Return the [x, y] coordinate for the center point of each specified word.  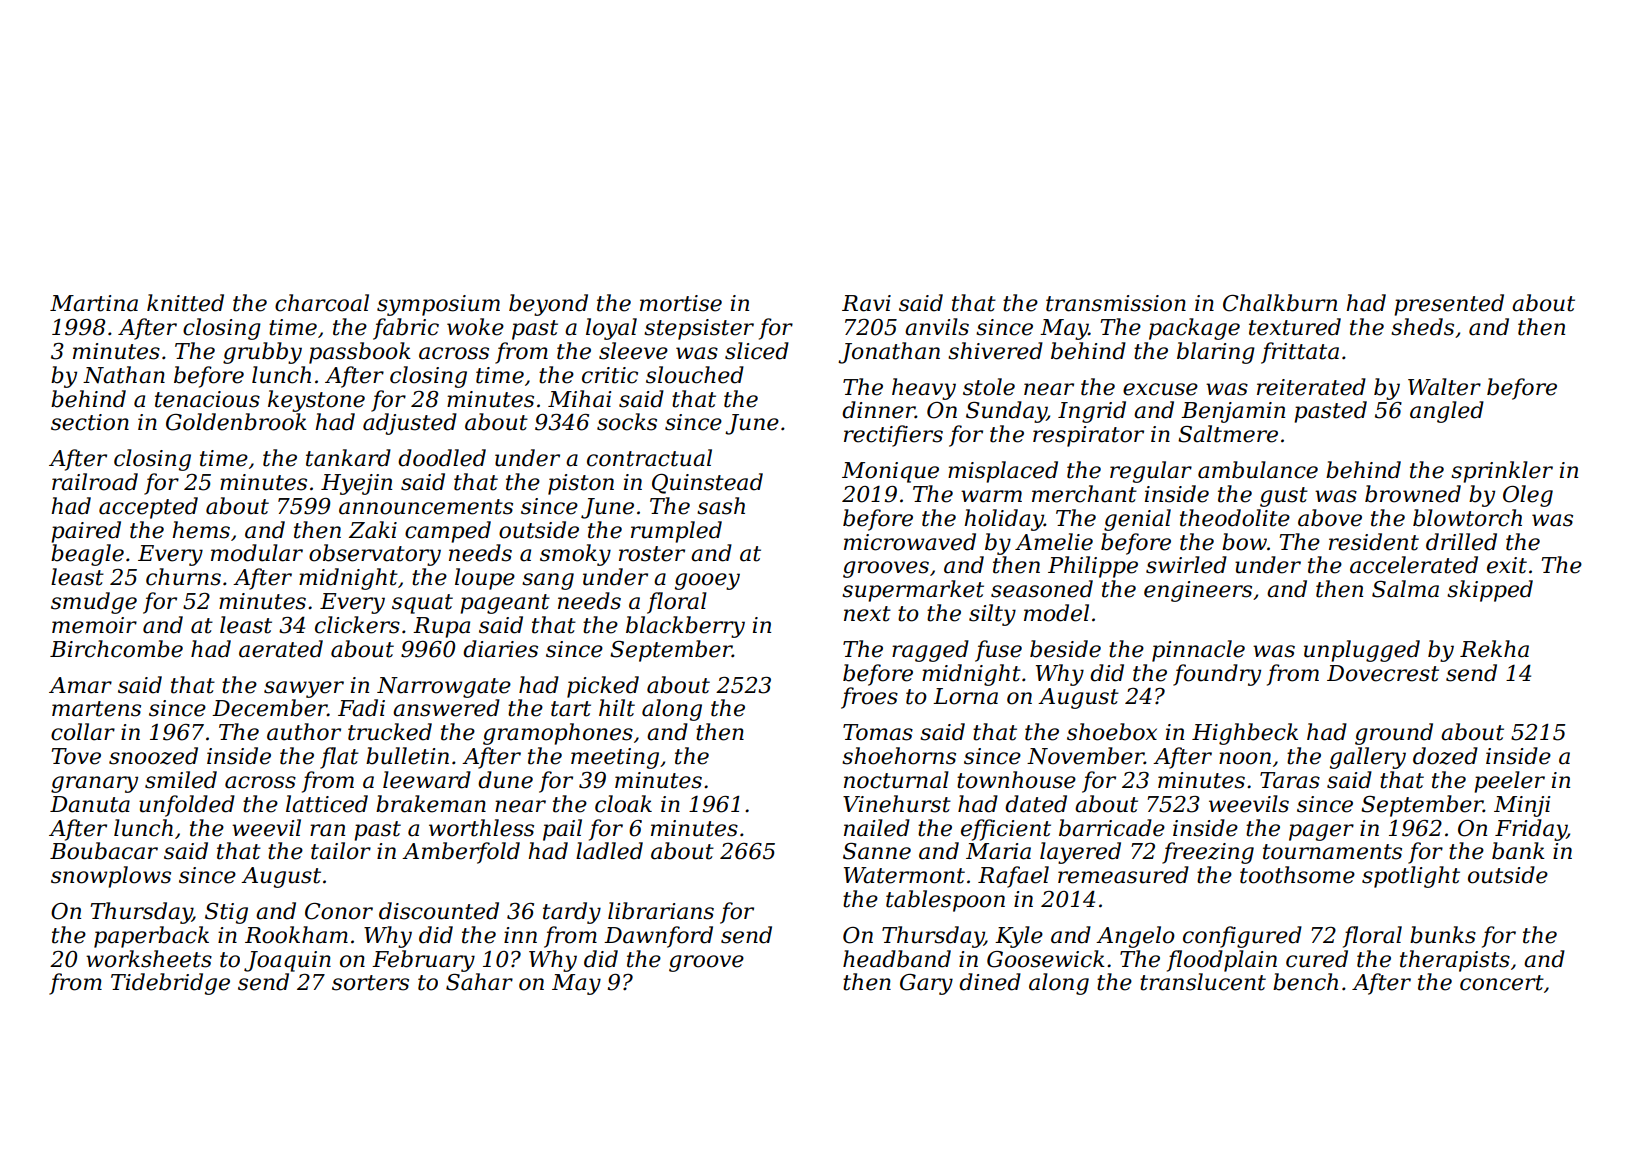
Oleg [1528, 496]
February [423, 961]
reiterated [1311, 387]
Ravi [866, 303]
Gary [926, 984]
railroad [95, 482]
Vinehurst [897, 804]
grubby [262, 353]
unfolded [187, 806]
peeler [1509, 782]
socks [627, 422]
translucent [1203, 982]
